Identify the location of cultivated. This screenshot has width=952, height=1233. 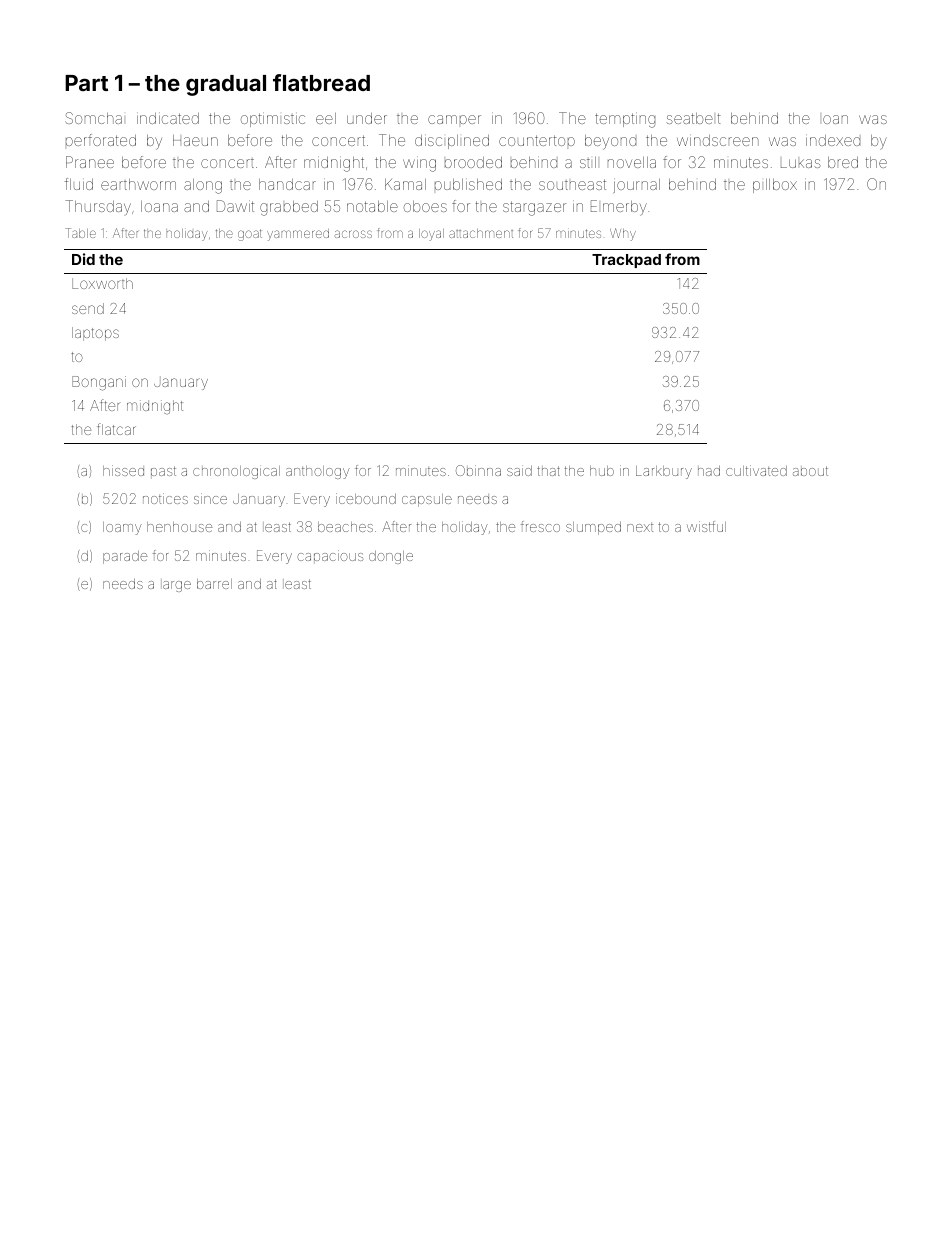
(756, 470).
